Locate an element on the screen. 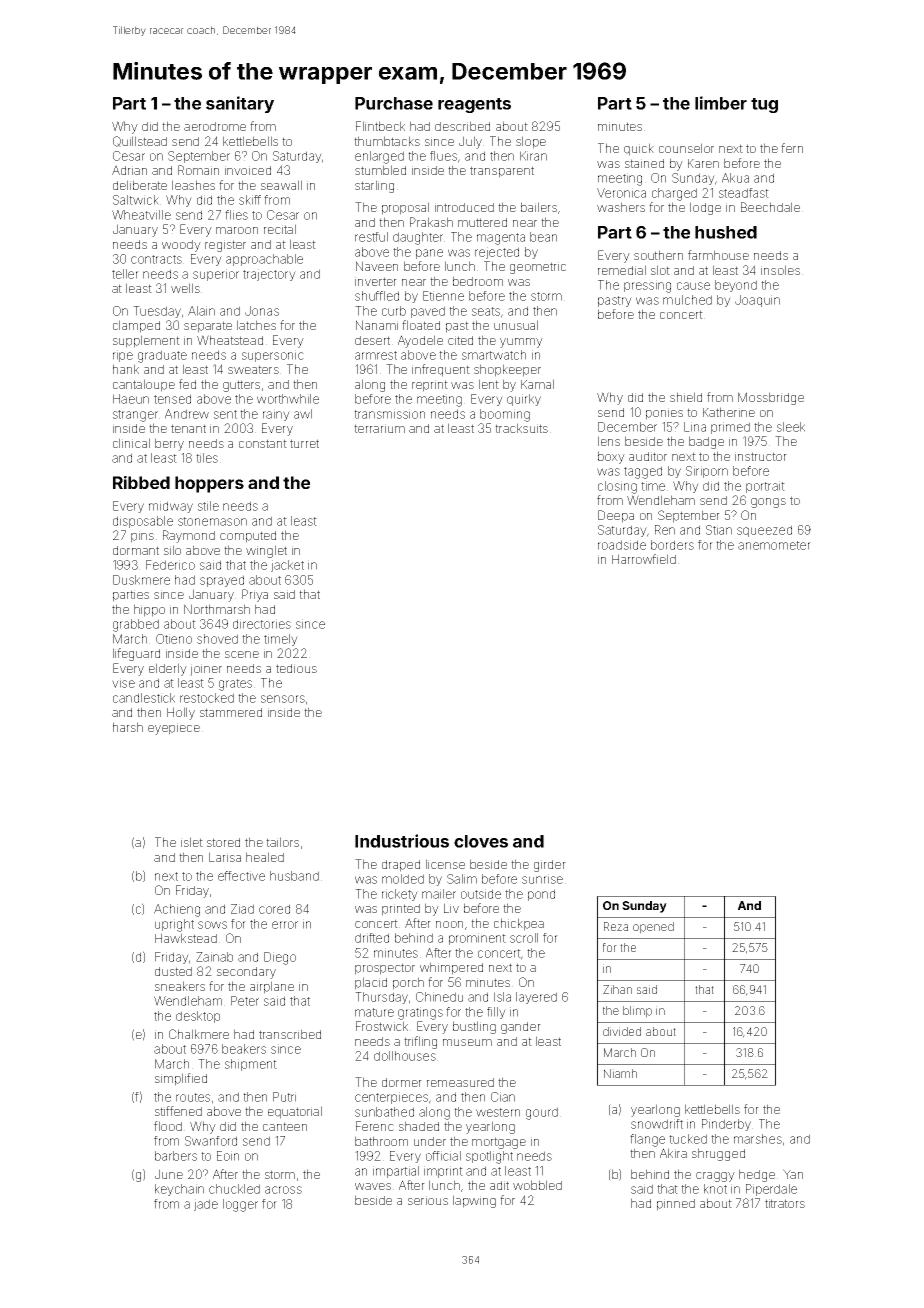 The image size is (924, 1308). keychain is located at coordinates (179, 1190).
